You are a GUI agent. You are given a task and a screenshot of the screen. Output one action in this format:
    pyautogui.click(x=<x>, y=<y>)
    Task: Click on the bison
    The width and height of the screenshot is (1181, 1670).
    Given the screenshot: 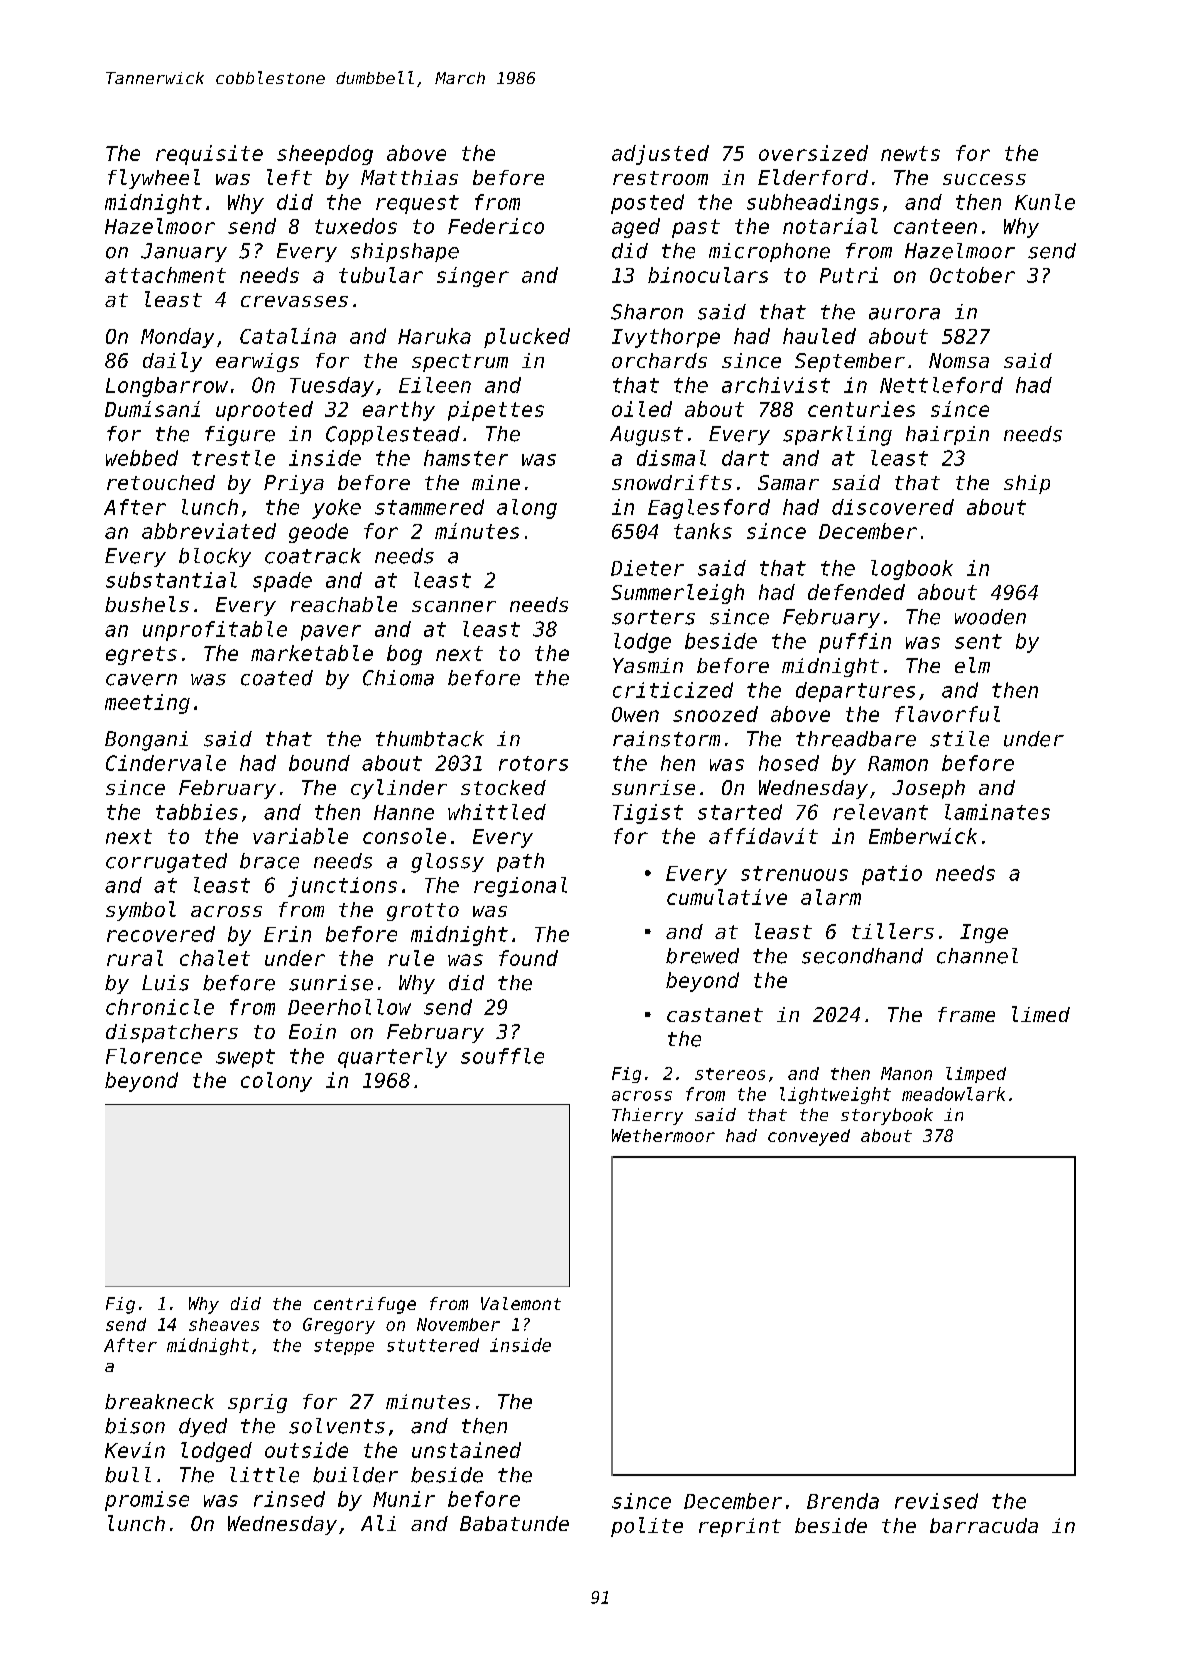 What is the action you would take?
    pyautogui.click(x=135, y=1426)
